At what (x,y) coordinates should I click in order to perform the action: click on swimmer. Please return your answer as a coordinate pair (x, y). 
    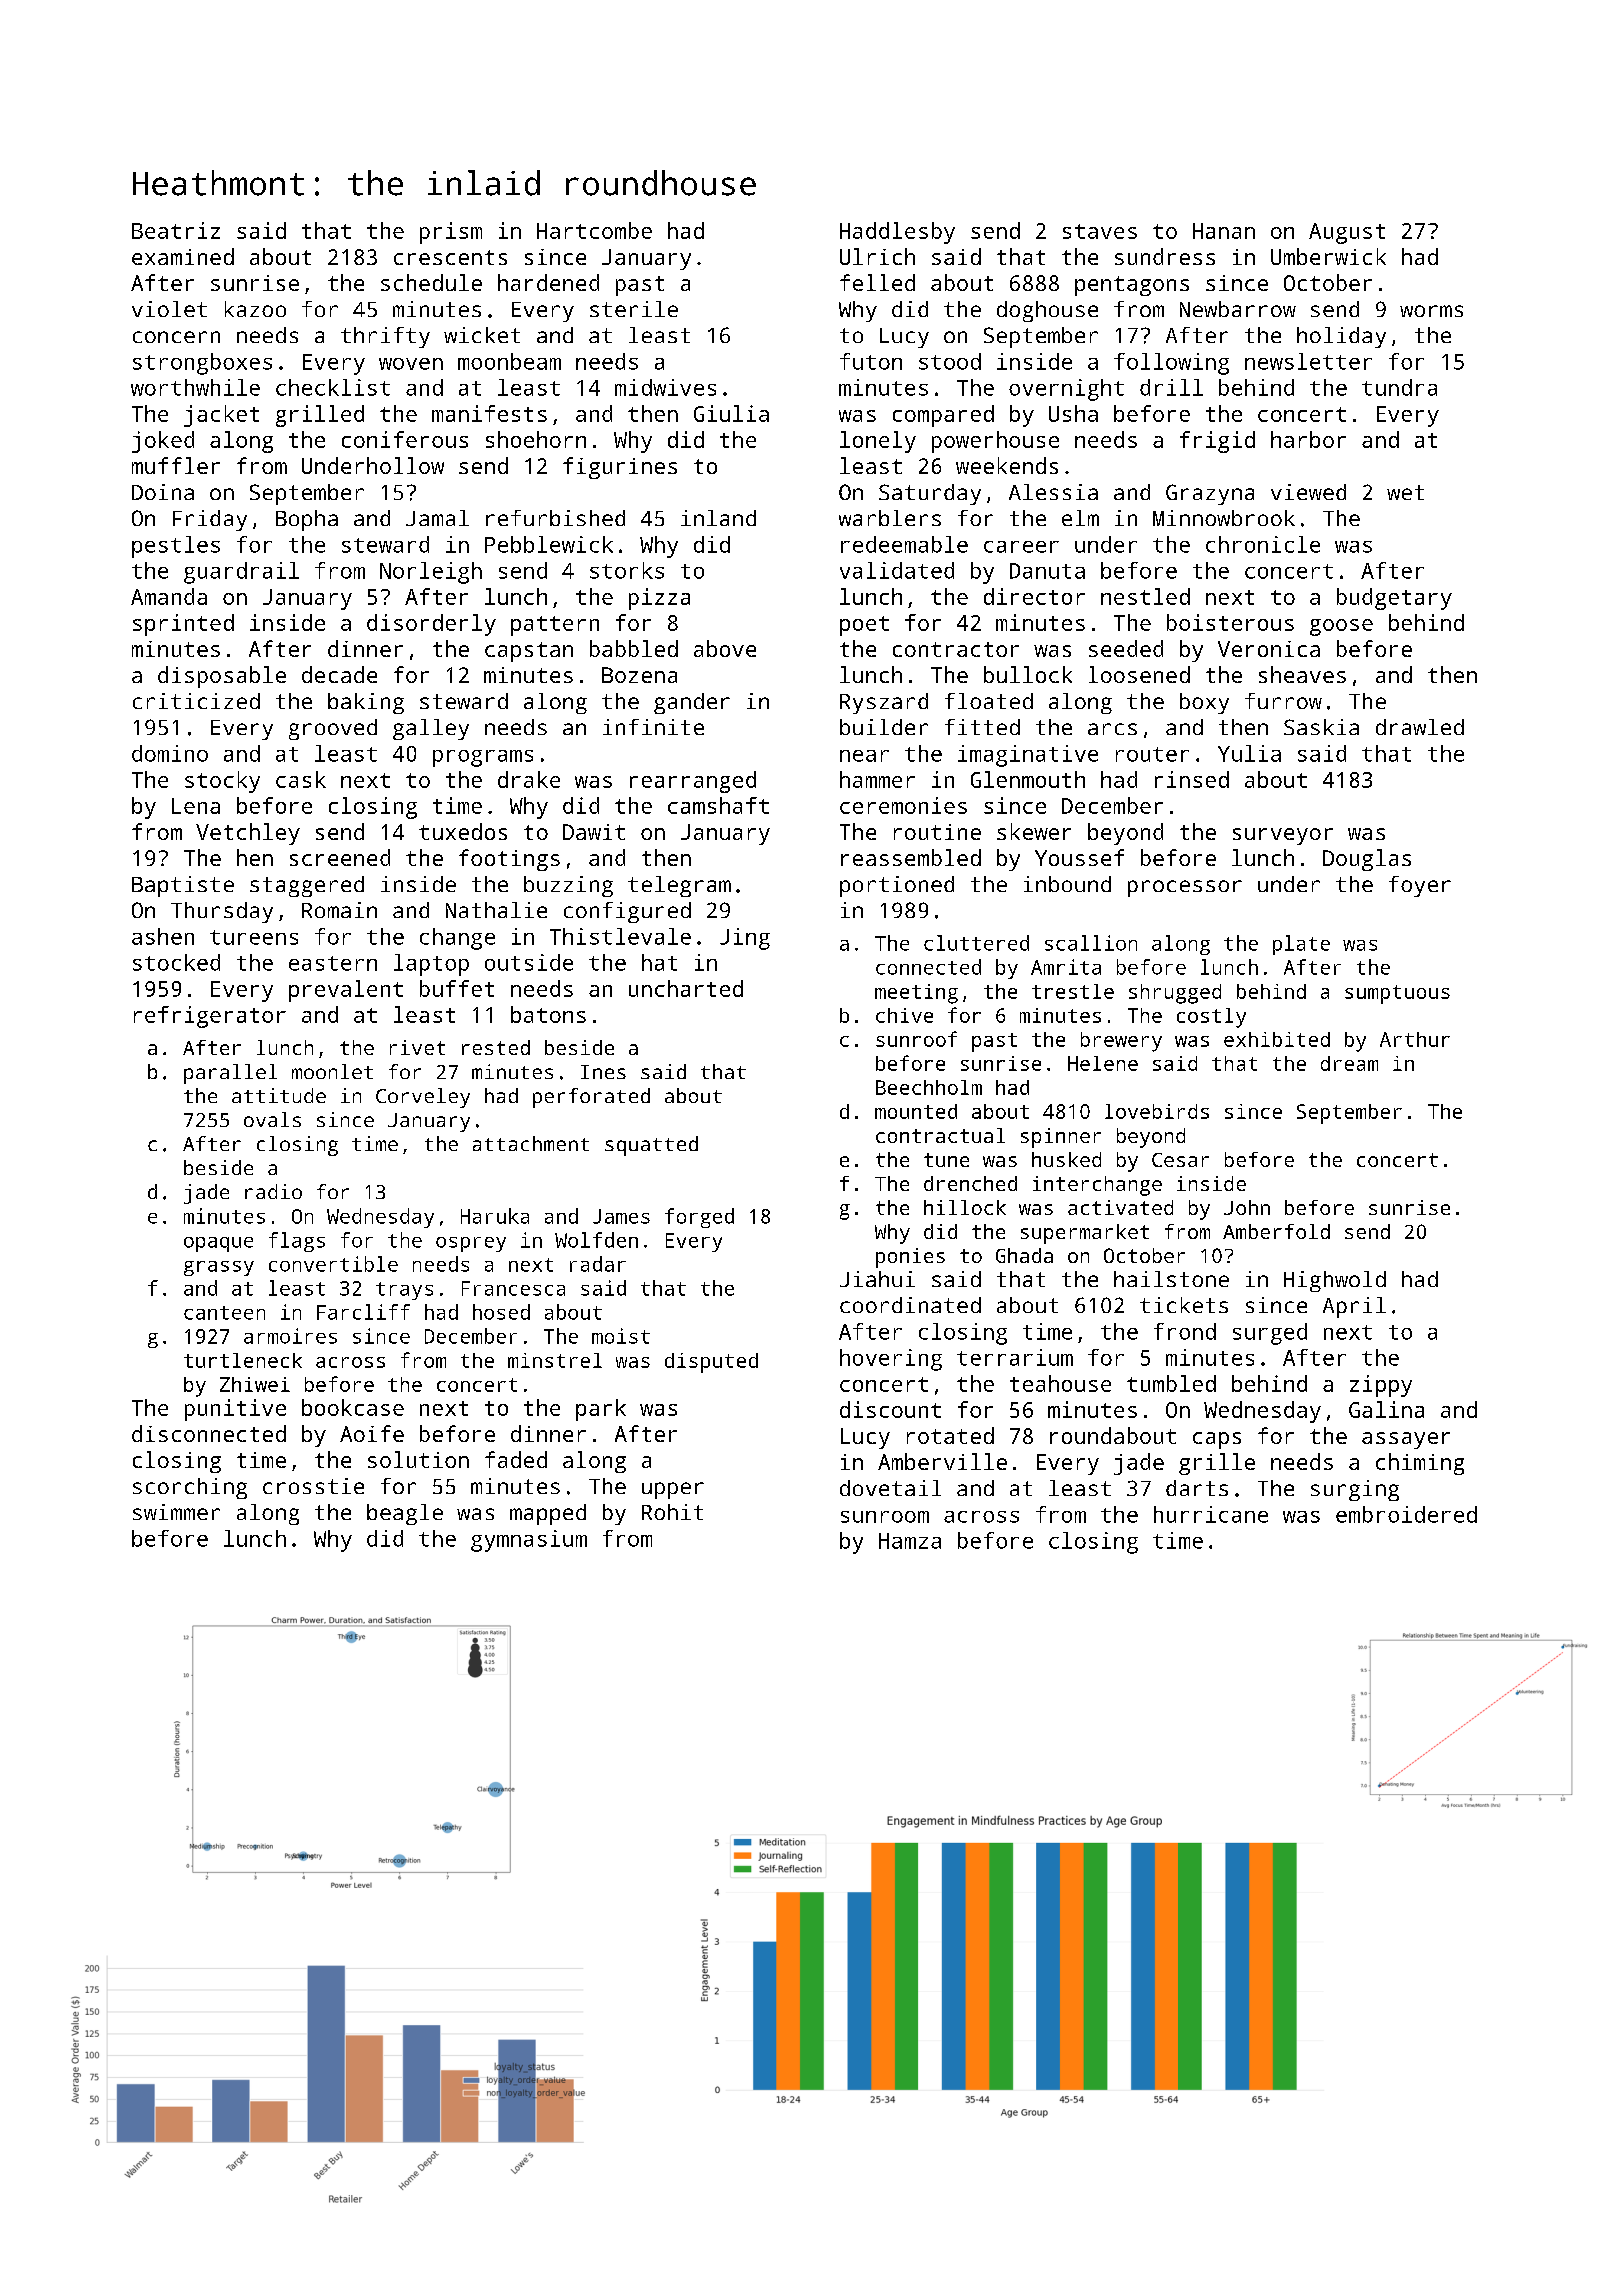
    Looking at the image, I should click on (176, 1512).
